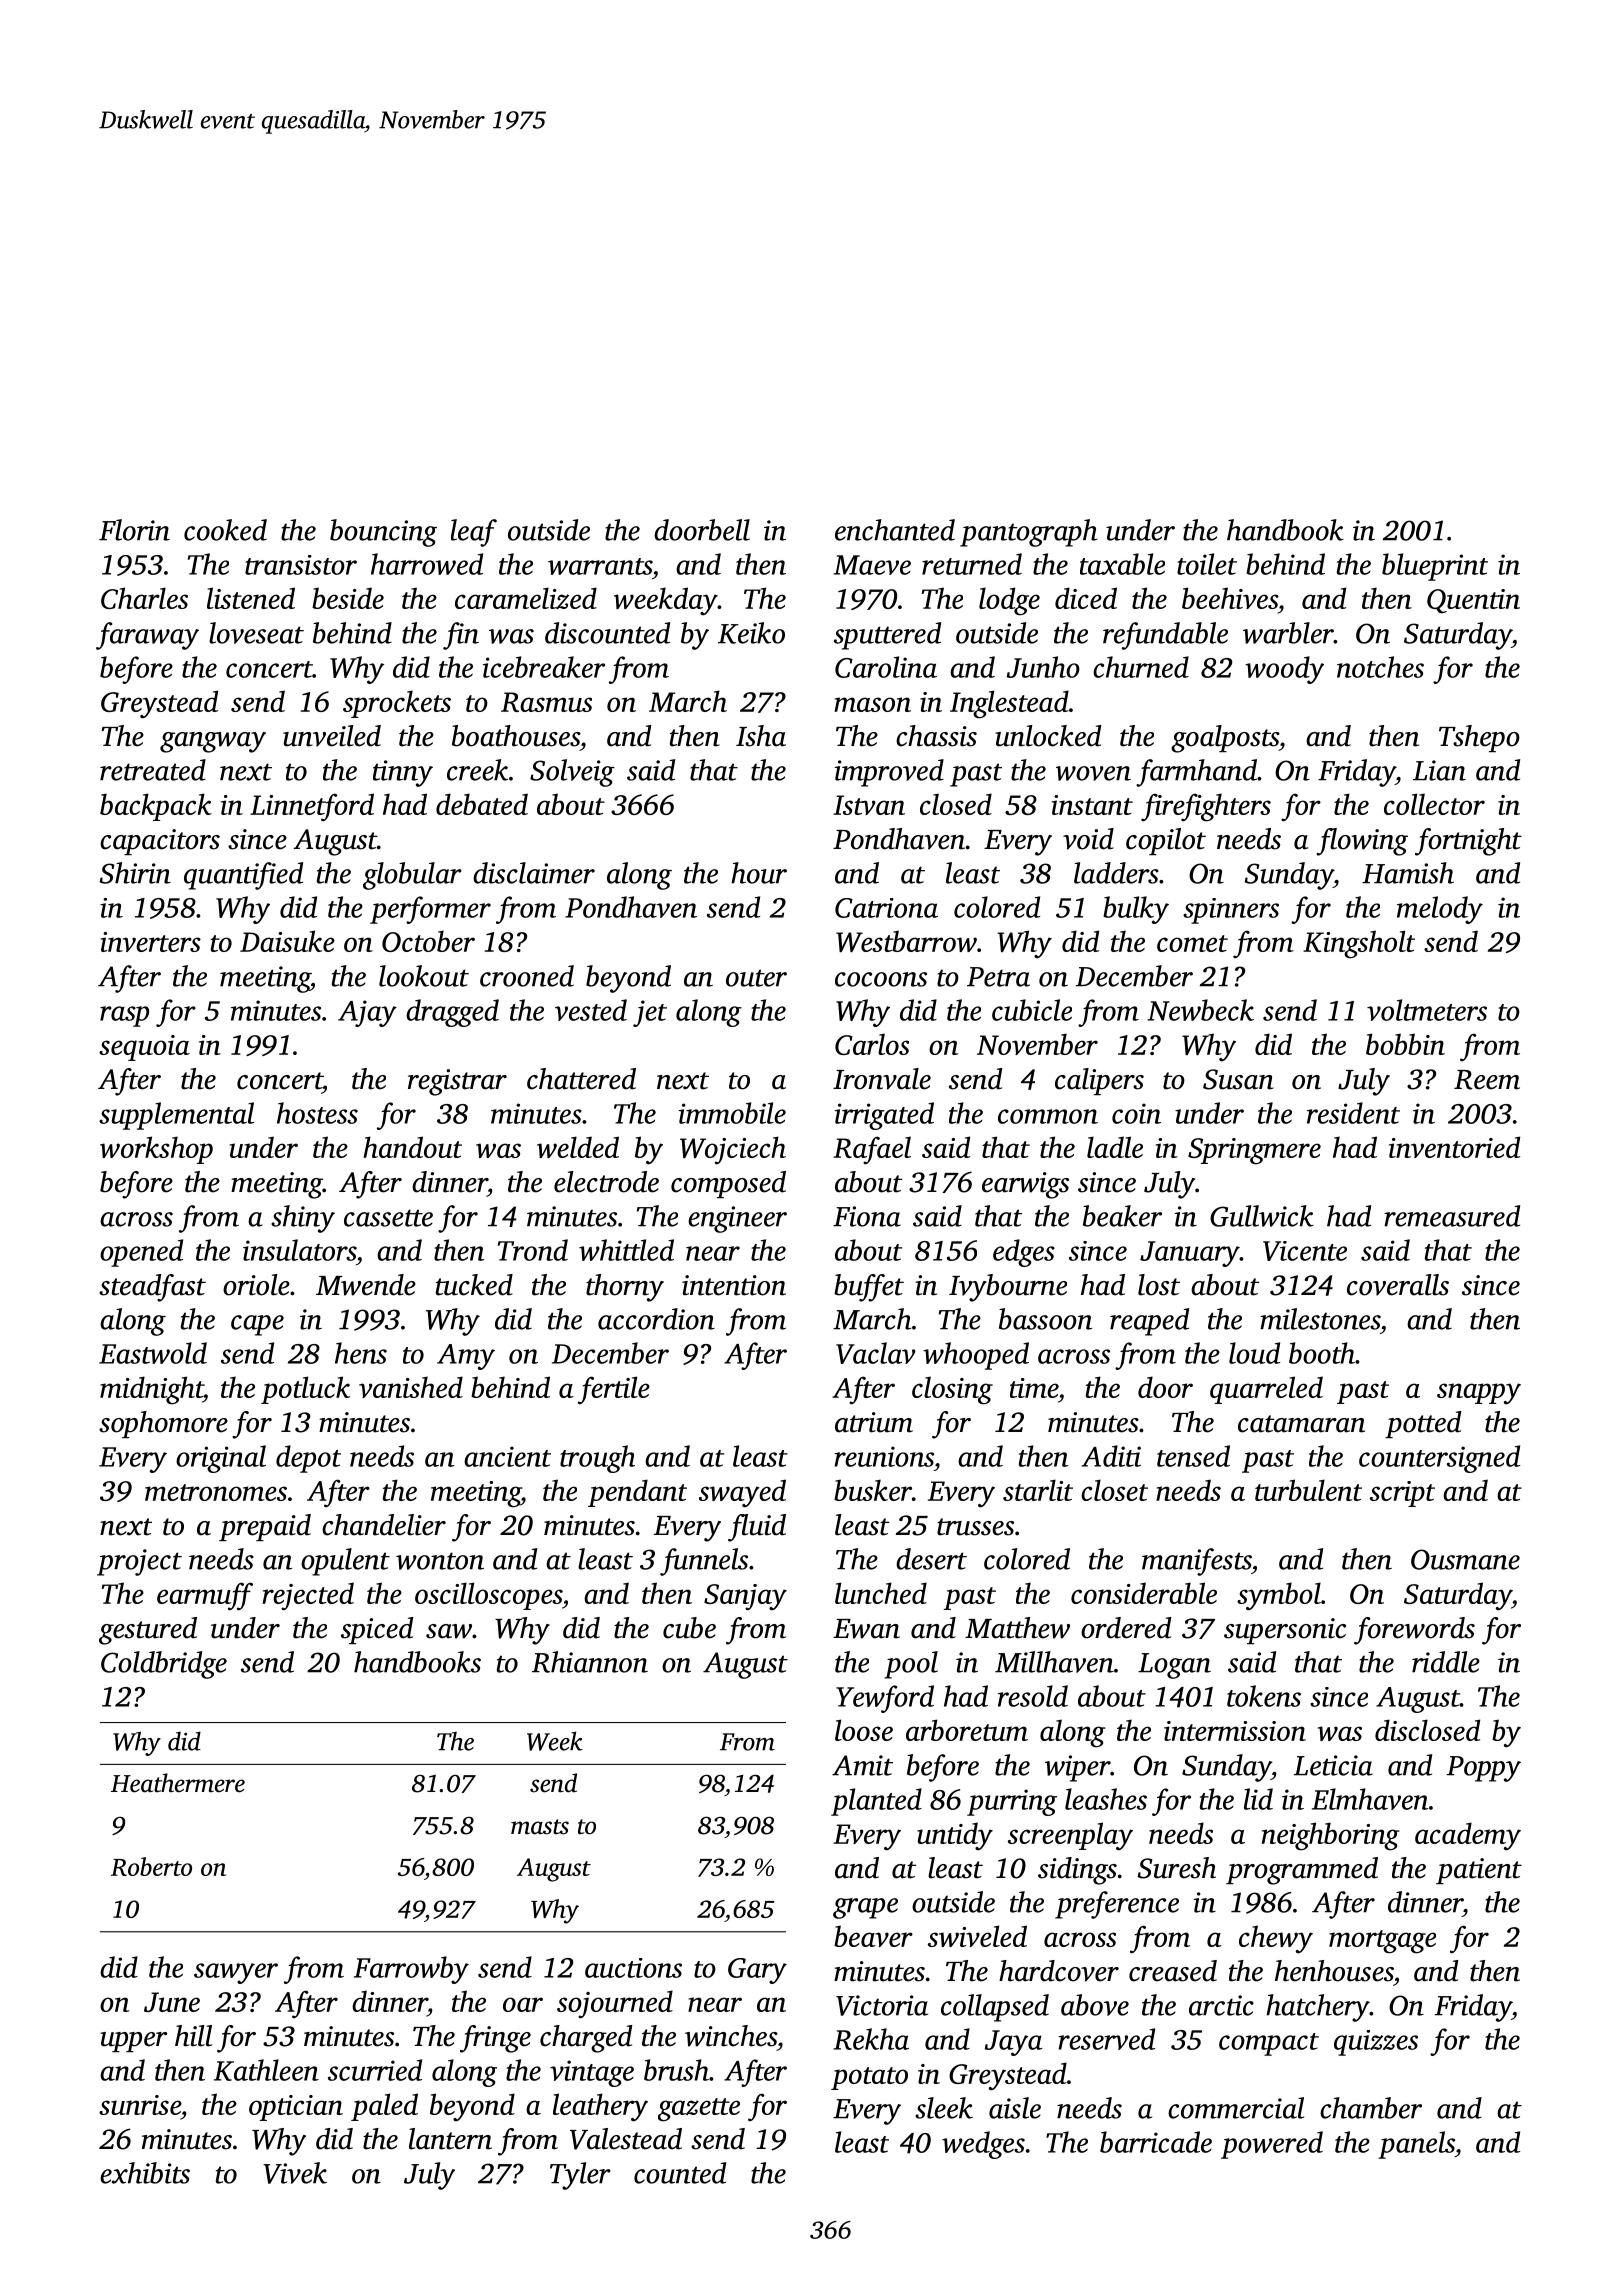  I want to click on grape, so click(865, 1908).
